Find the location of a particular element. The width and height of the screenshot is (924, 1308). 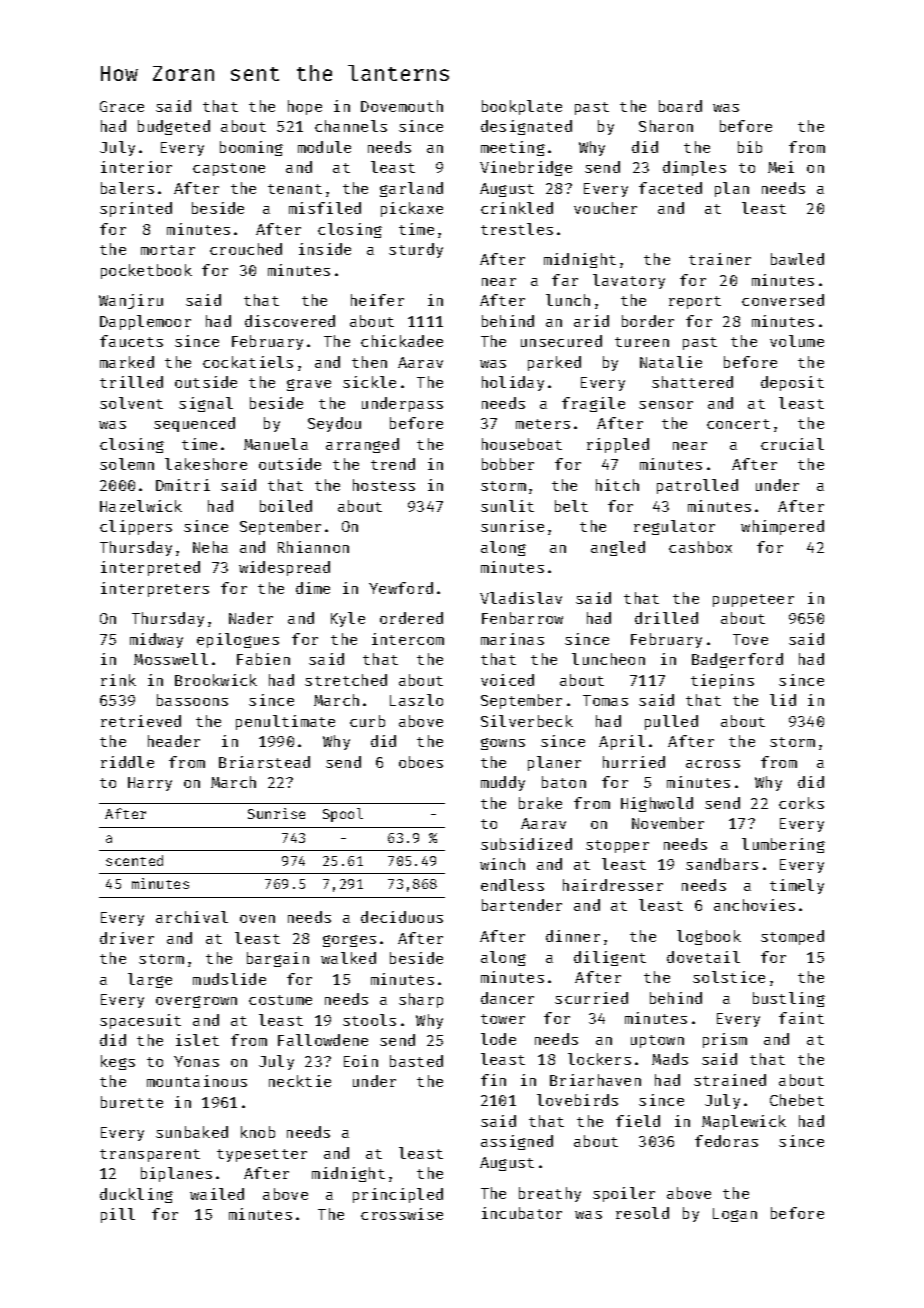

lockers is located at coordinates (599, 1059).
